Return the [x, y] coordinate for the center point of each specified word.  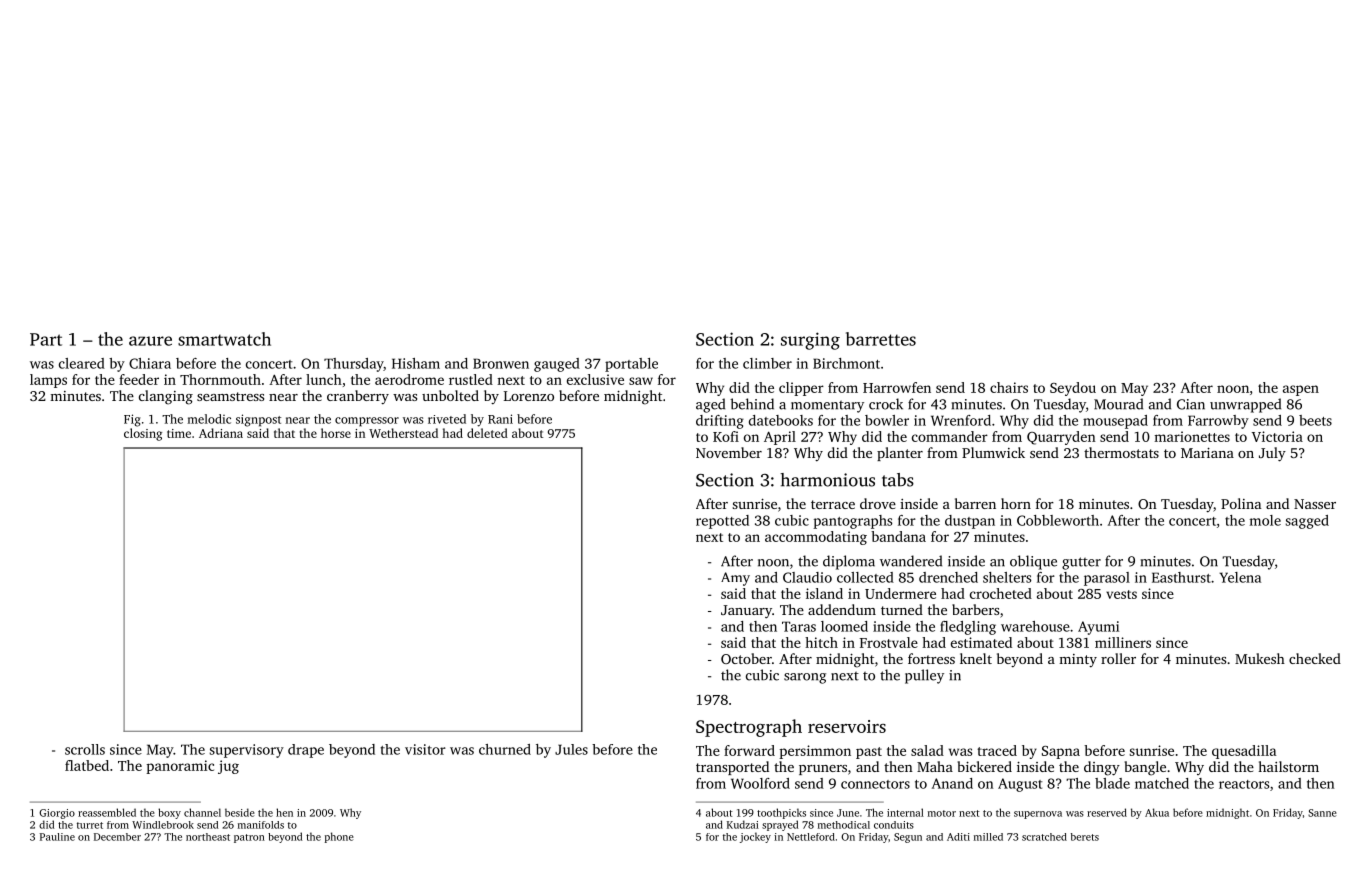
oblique [1033, 562]
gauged [557, 365]
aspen [1301, 390]
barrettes [881, 339]
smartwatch [224, 339]
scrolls [85, 749]
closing [143, 434]
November [729, 452]
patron [249, 838]
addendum [842, 609]
